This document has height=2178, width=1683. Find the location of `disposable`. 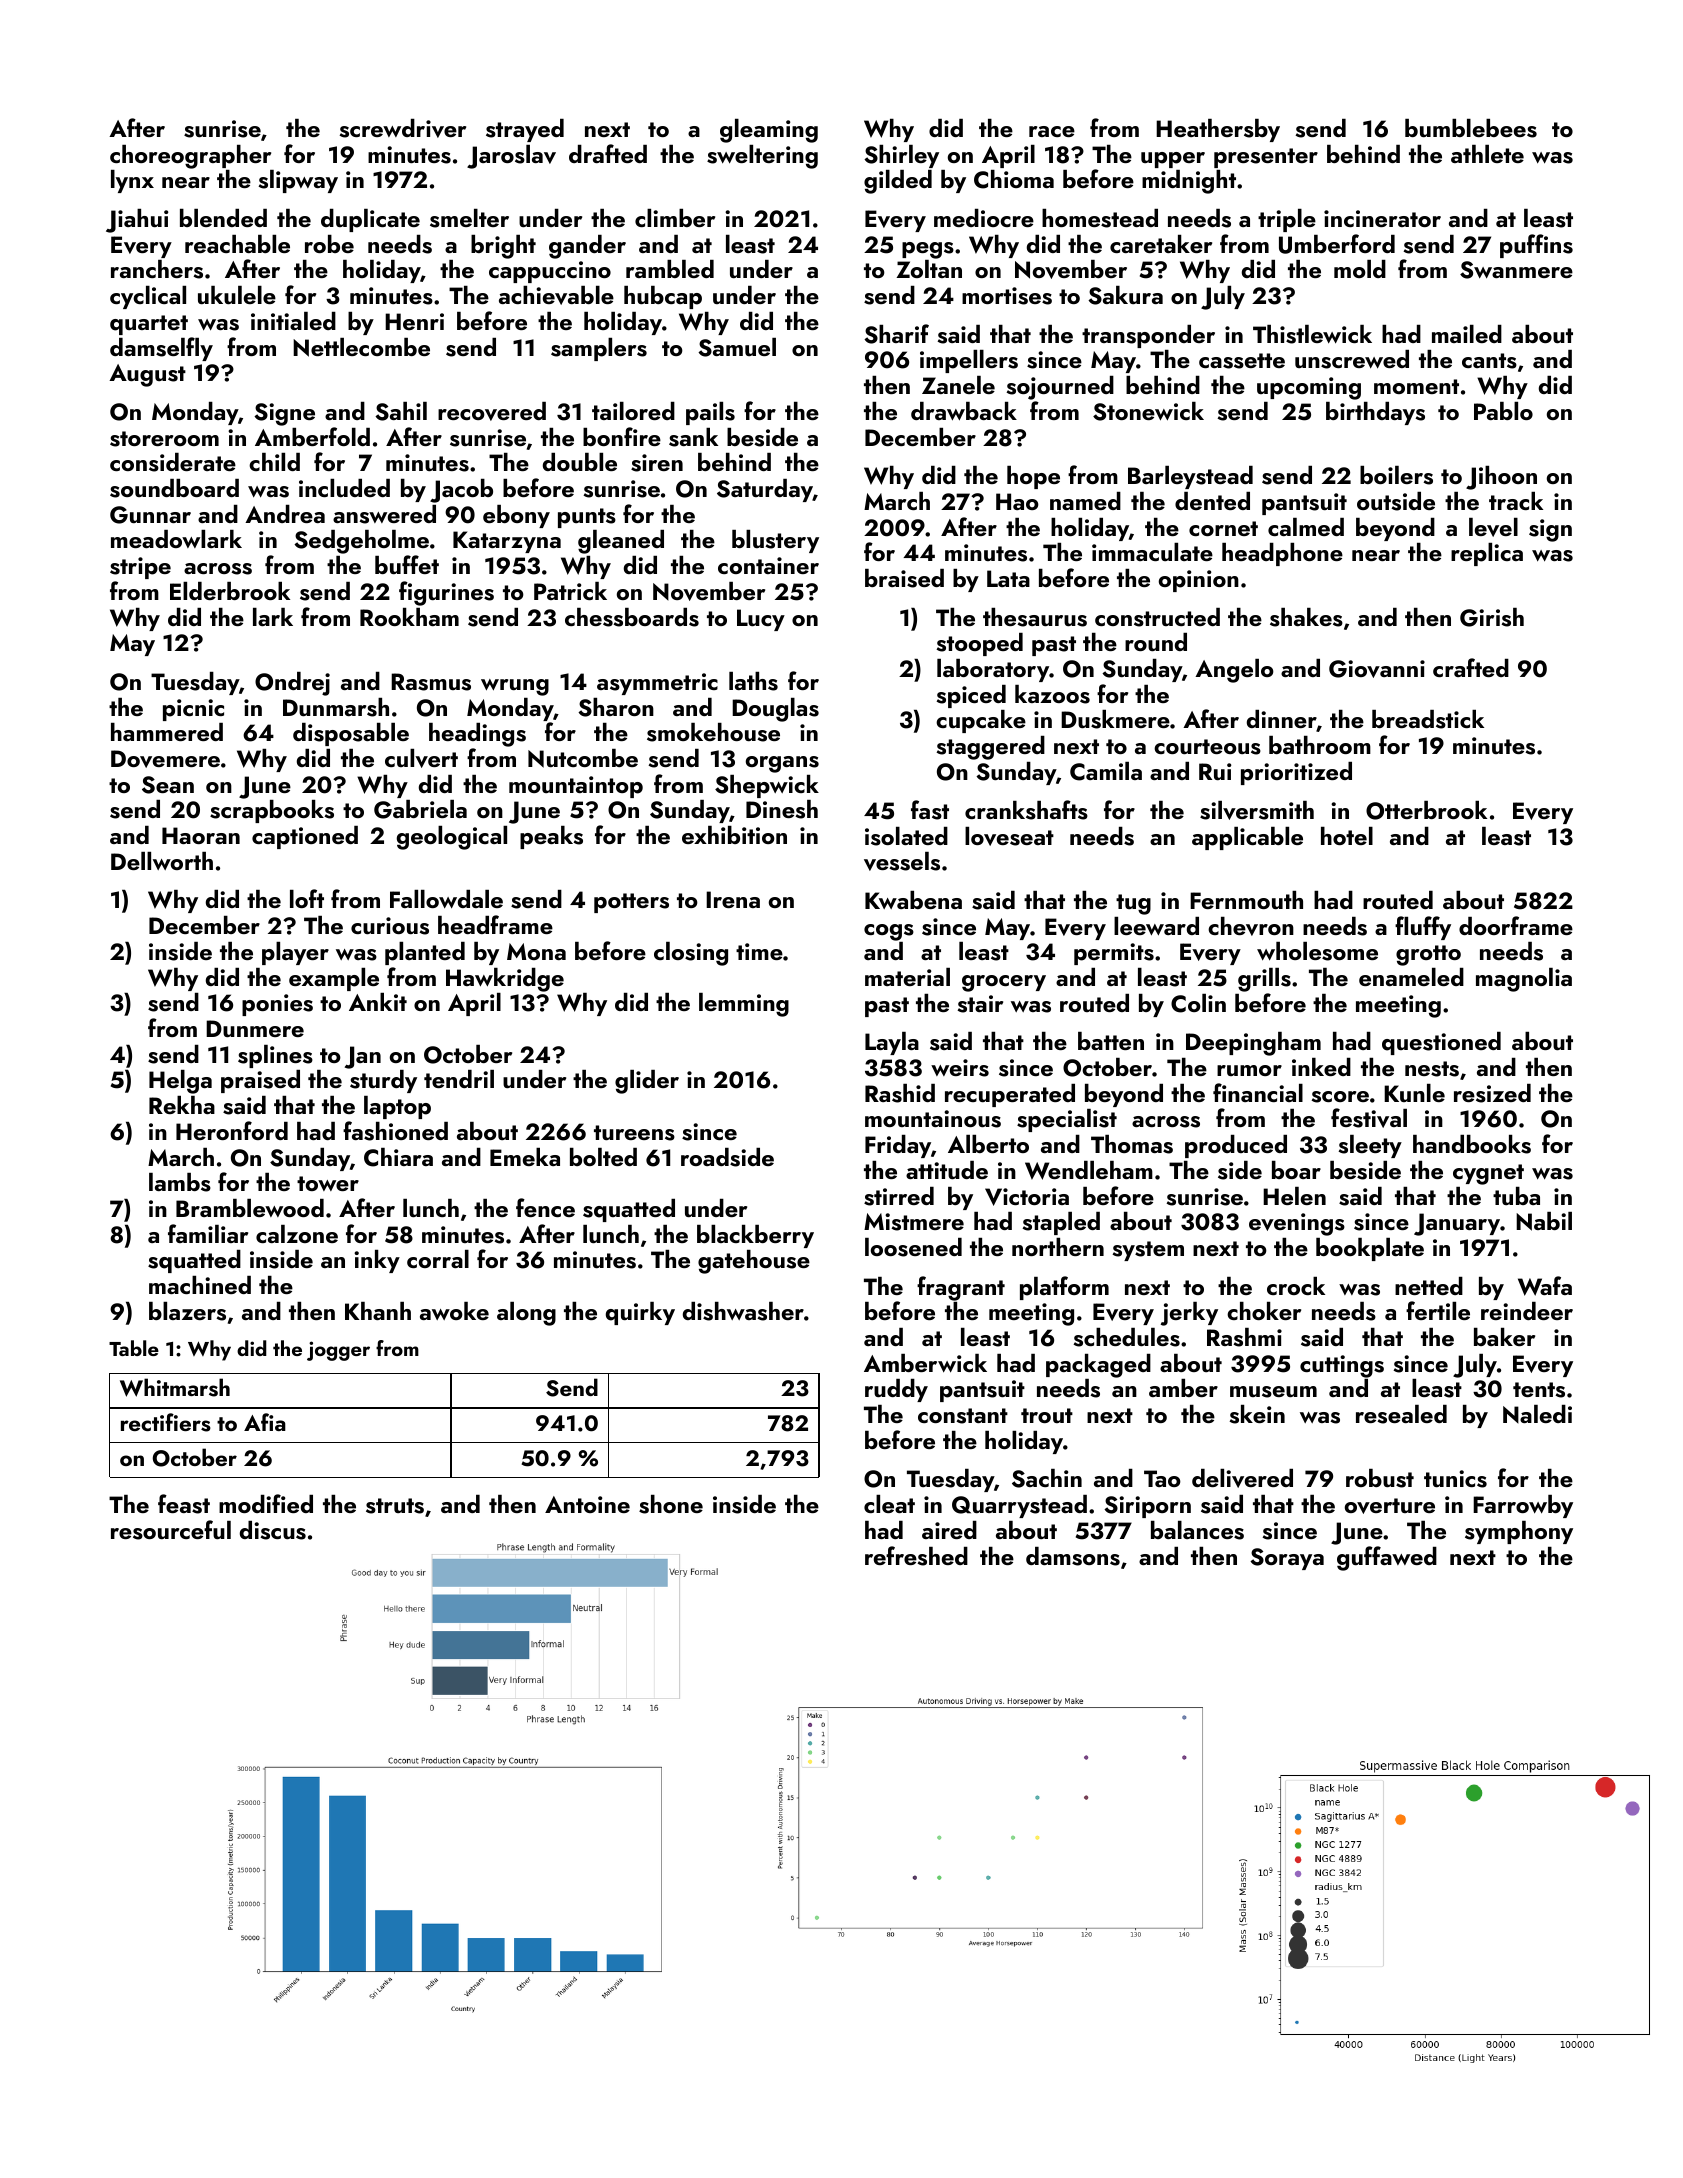

disposable is located at coordinates (351, 734).
